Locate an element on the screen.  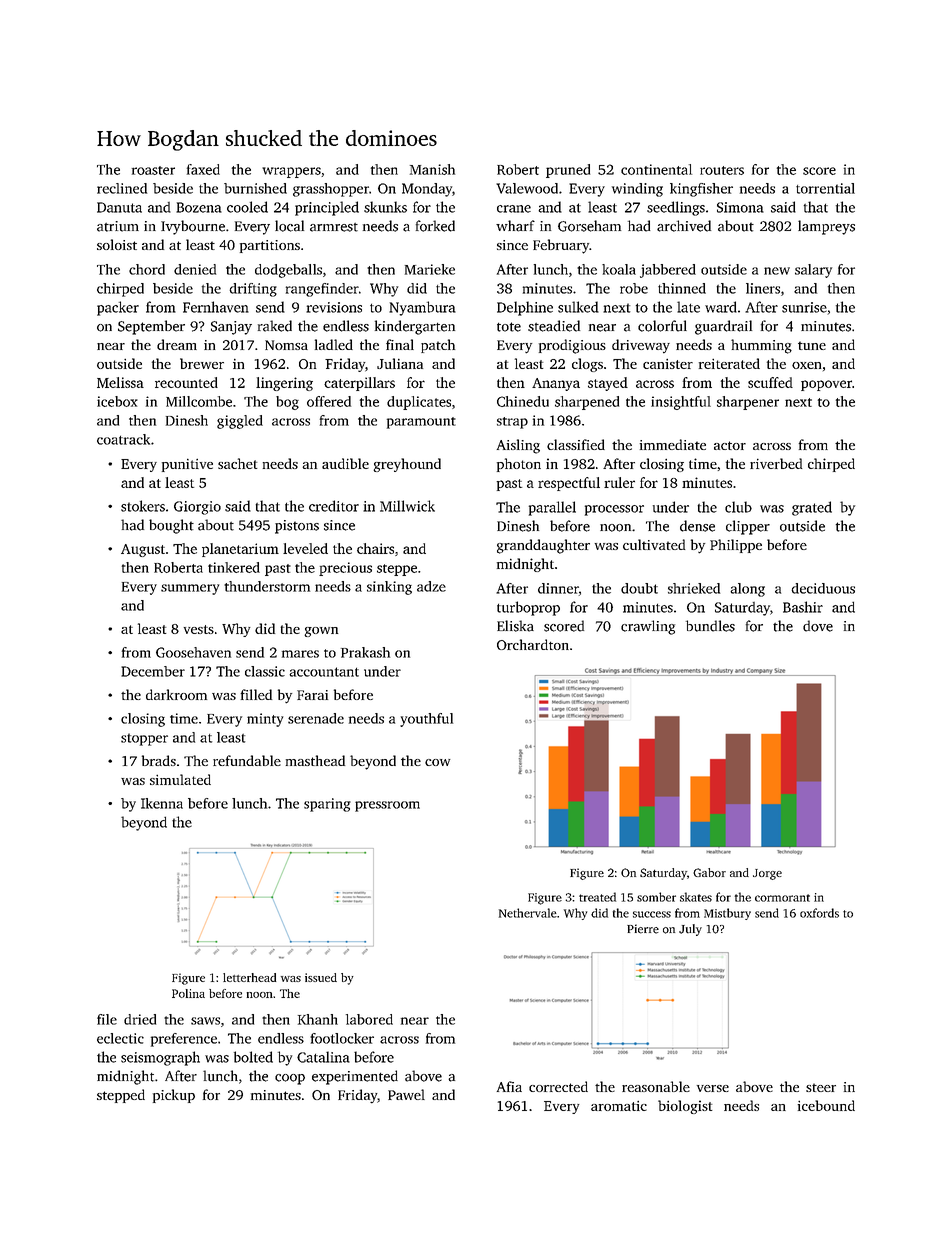
torrential is located at coordinates (825, 188).
